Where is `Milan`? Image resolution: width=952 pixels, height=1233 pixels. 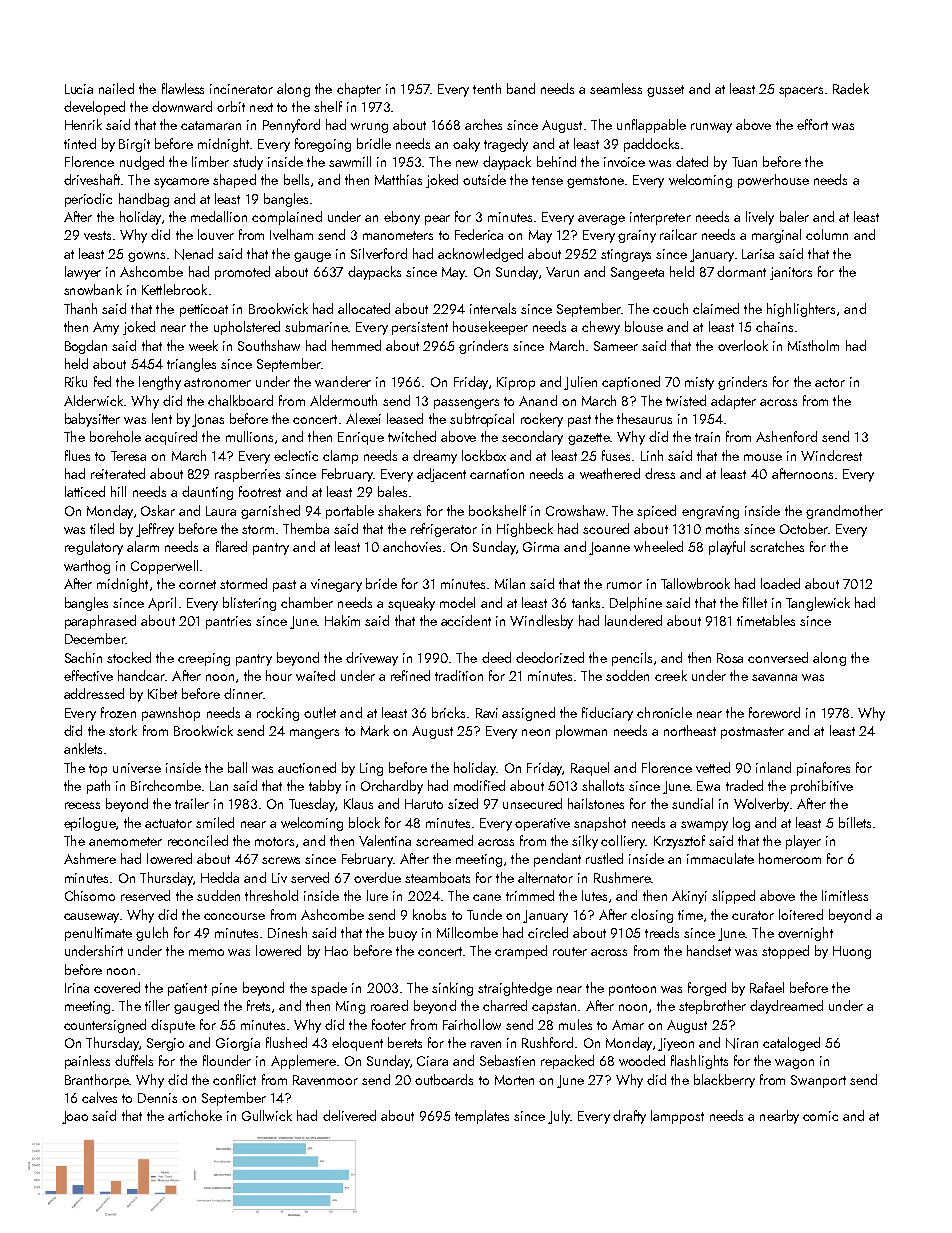
Milan is located at coordinates (510, 583).
